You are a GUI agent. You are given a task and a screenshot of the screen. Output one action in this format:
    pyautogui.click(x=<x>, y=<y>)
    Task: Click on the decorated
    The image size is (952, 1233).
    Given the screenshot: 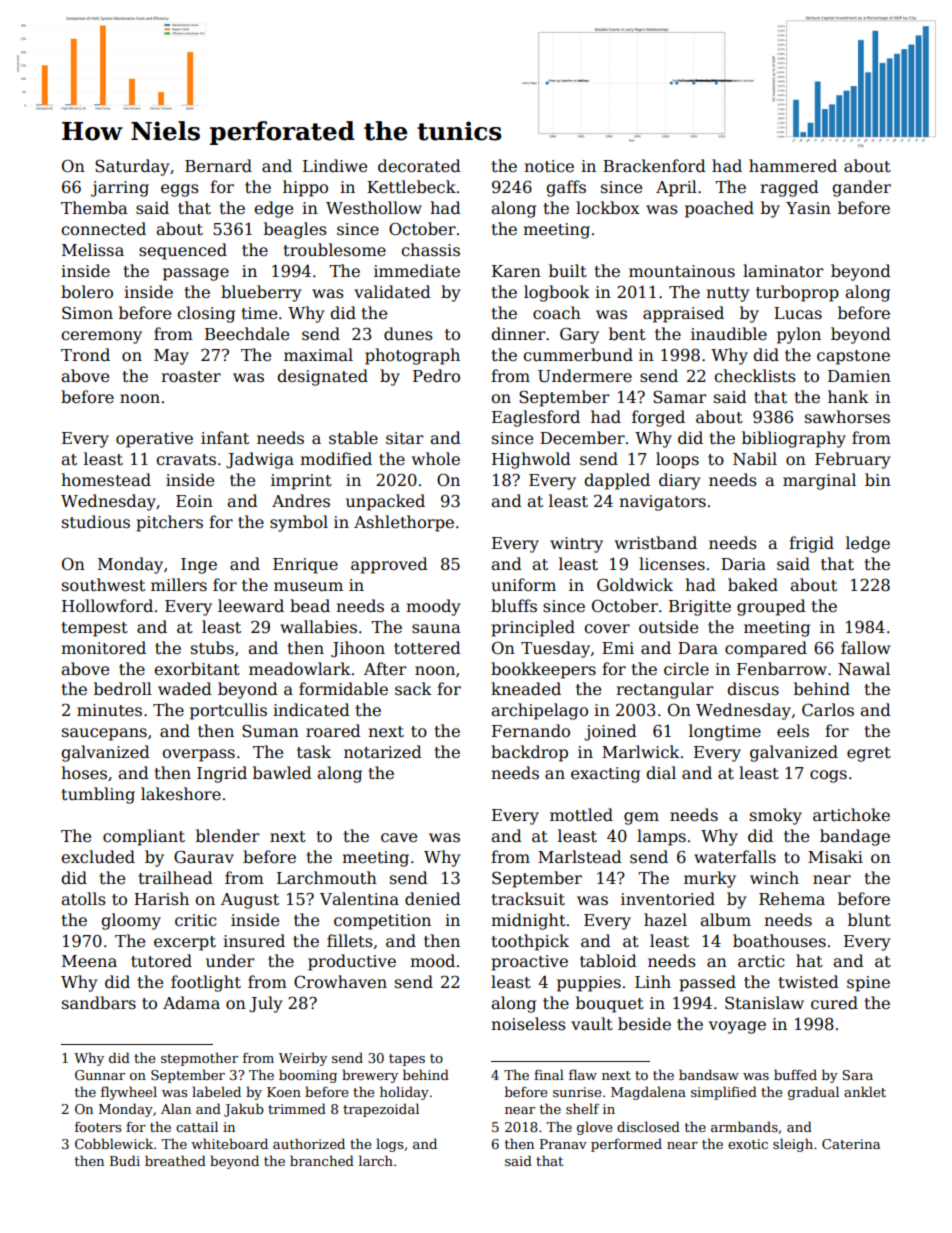 What is the action you would take?
    pyautogui.click(x=419, y=166)
